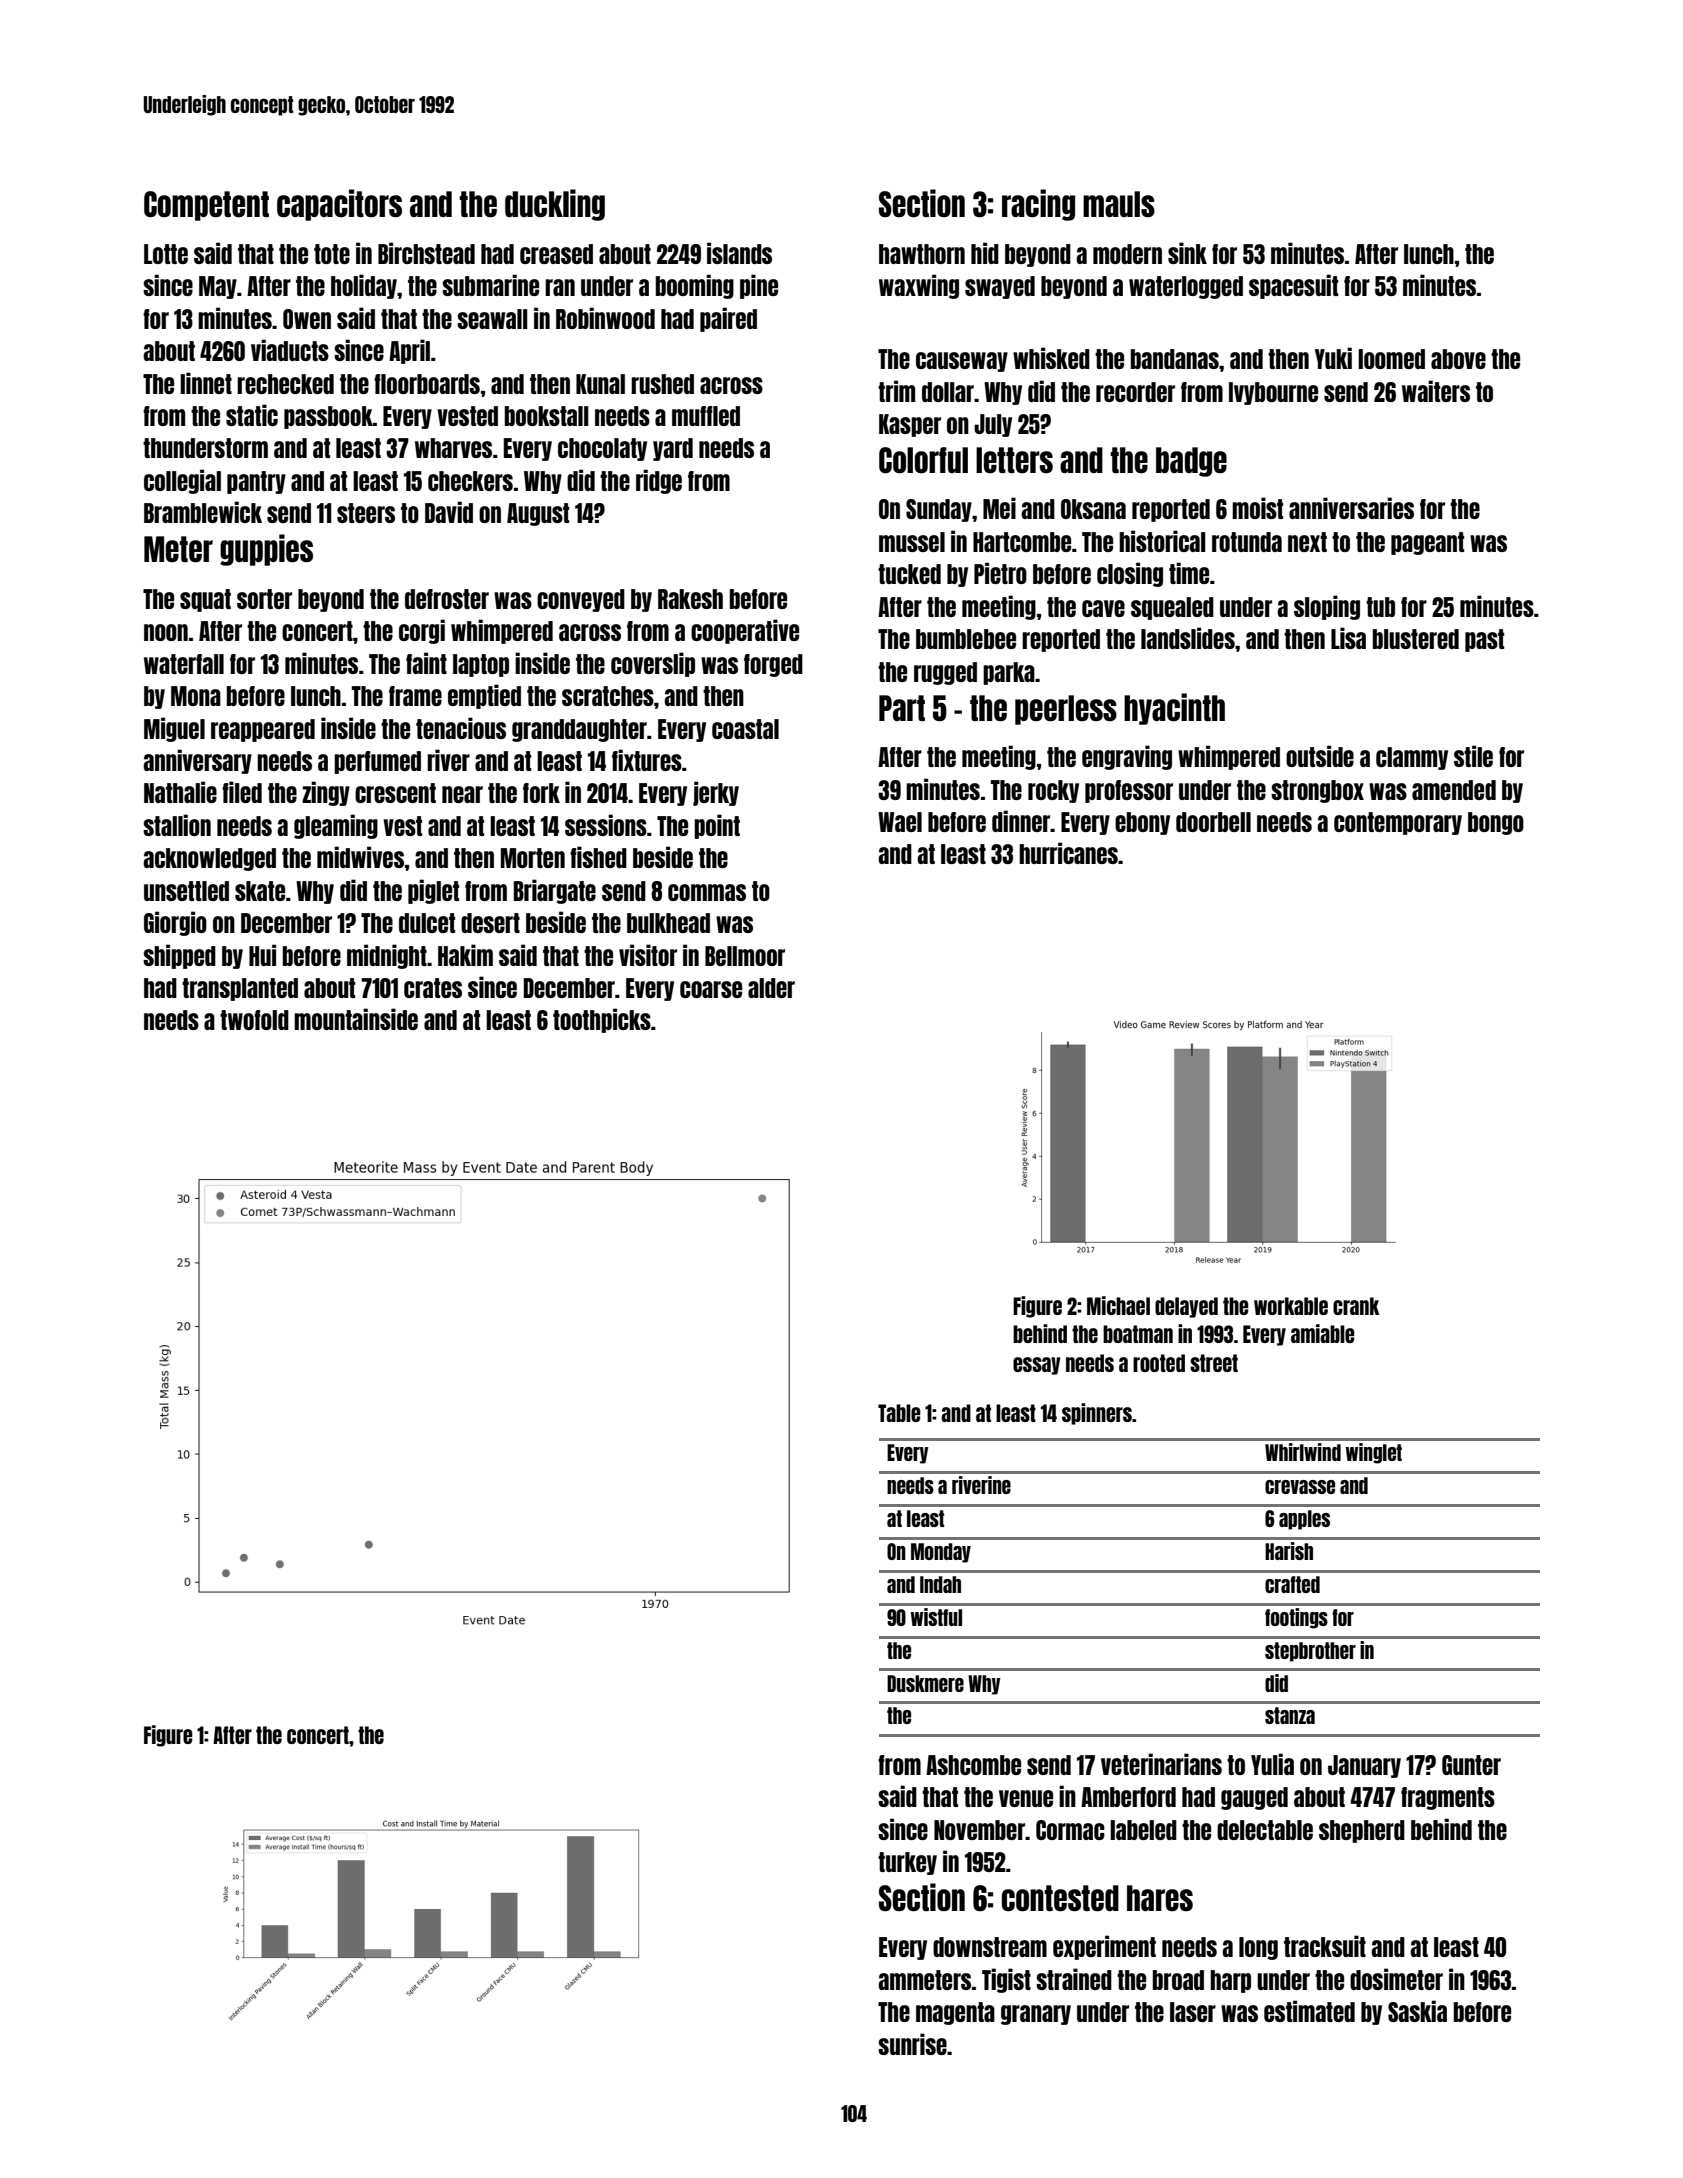 Image resolution: width=1683 pixels, height=2178 pixels. What do you see at coordinates (490, 285) in the screenshot?
I see `submarine` at bounding box center [490, 285].
